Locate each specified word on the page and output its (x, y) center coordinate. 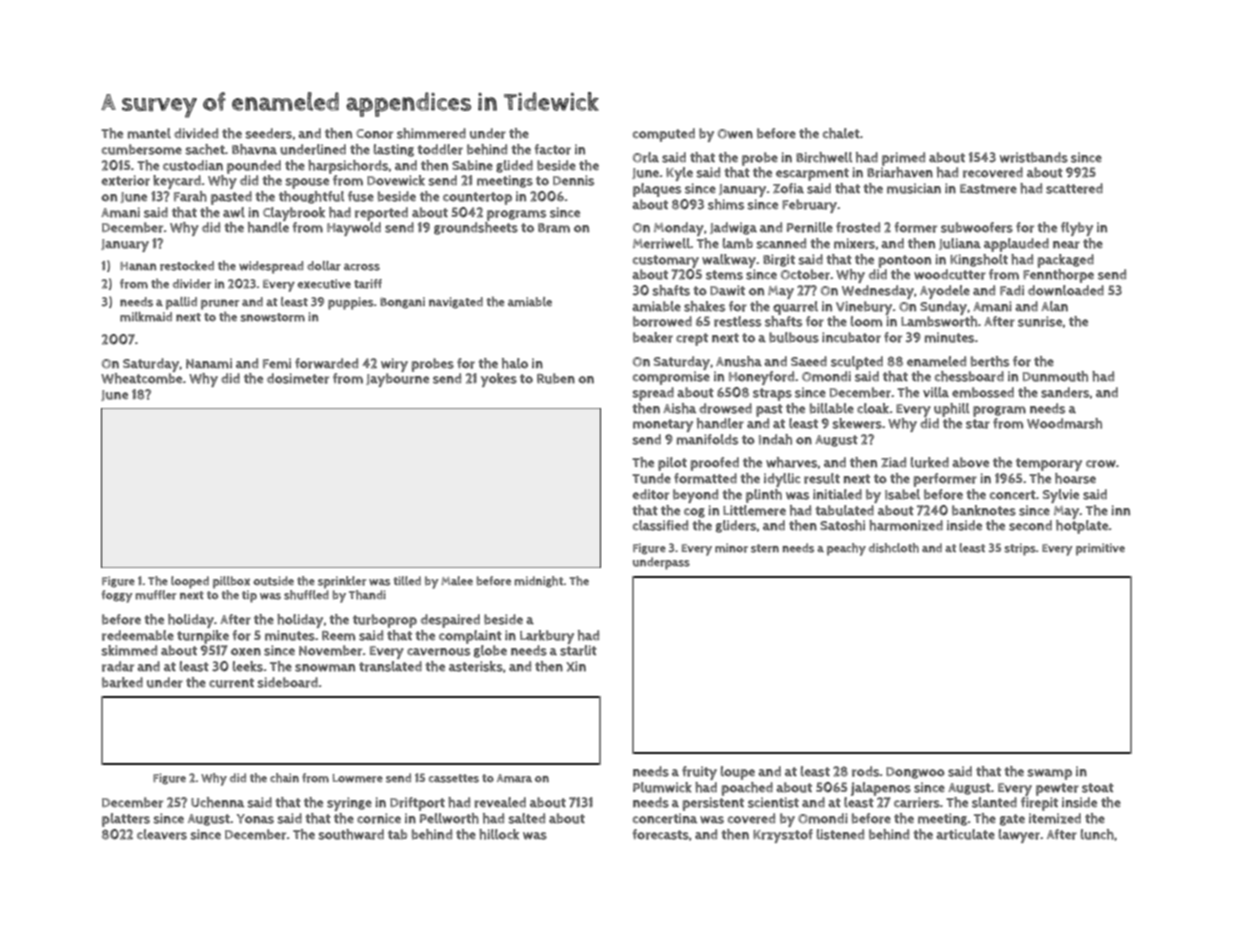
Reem (338, 635)
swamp (1049, 774)
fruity (699, 773)
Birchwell (824, 157)
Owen (735, 134)
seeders (268, 133)
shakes (704, 306)
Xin (576, 666)
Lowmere (358, 778)
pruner (220, 304)
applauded (1016, 245)
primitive (1100, 549)
